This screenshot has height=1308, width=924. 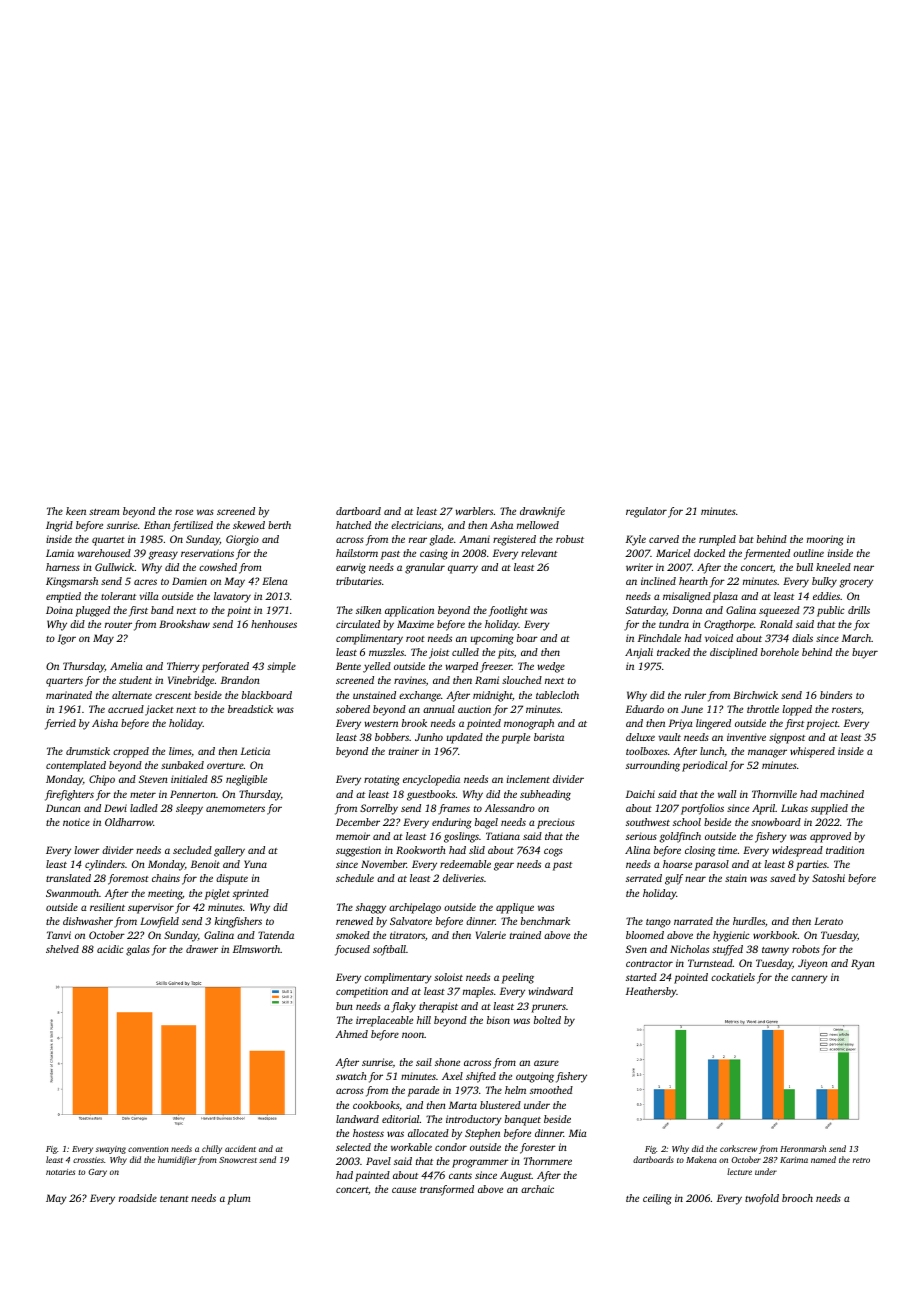 I want to click on outgoing, so click(x=535, y=1077).
